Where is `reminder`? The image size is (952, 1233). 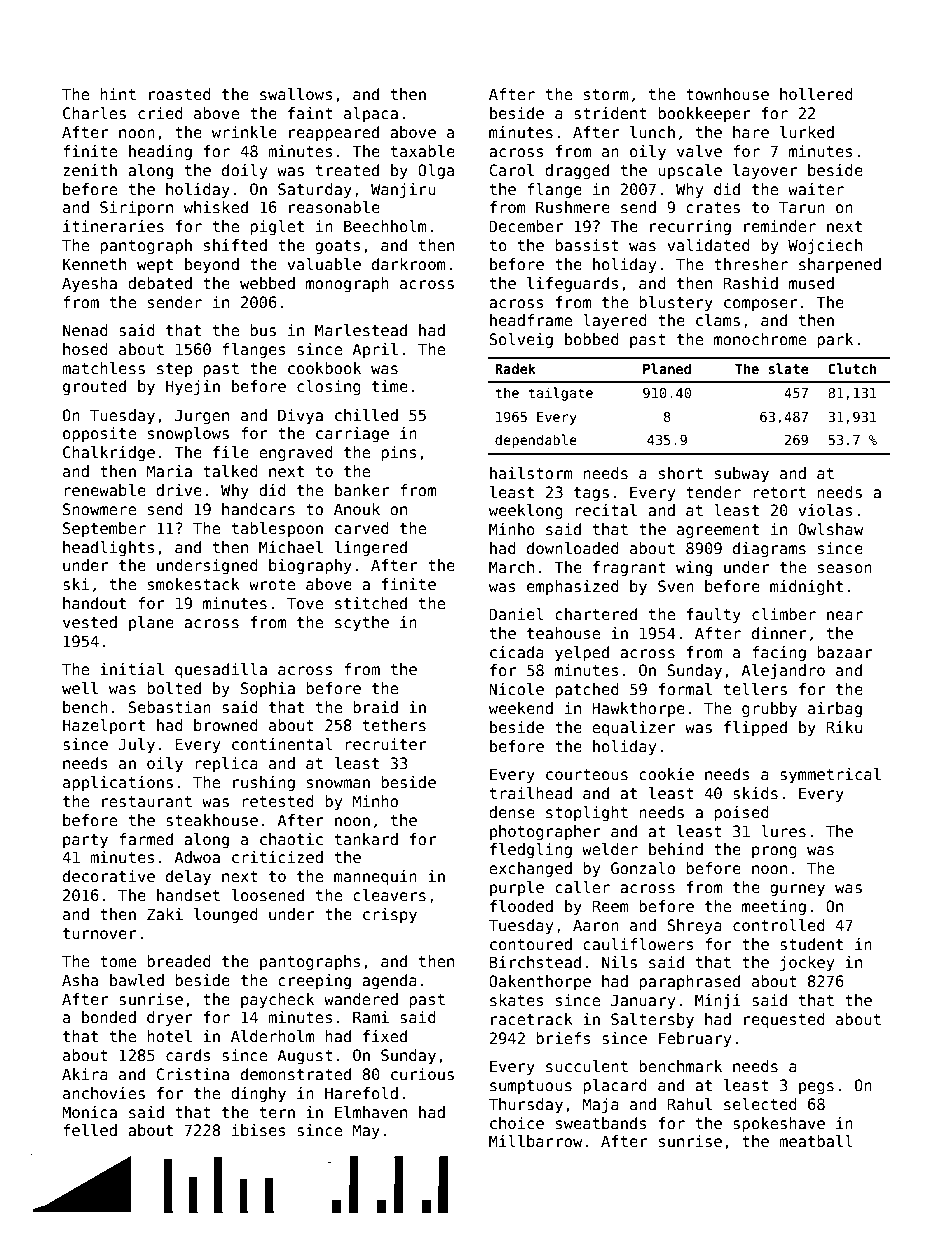 reminder is located at coordinates (780, 226).
